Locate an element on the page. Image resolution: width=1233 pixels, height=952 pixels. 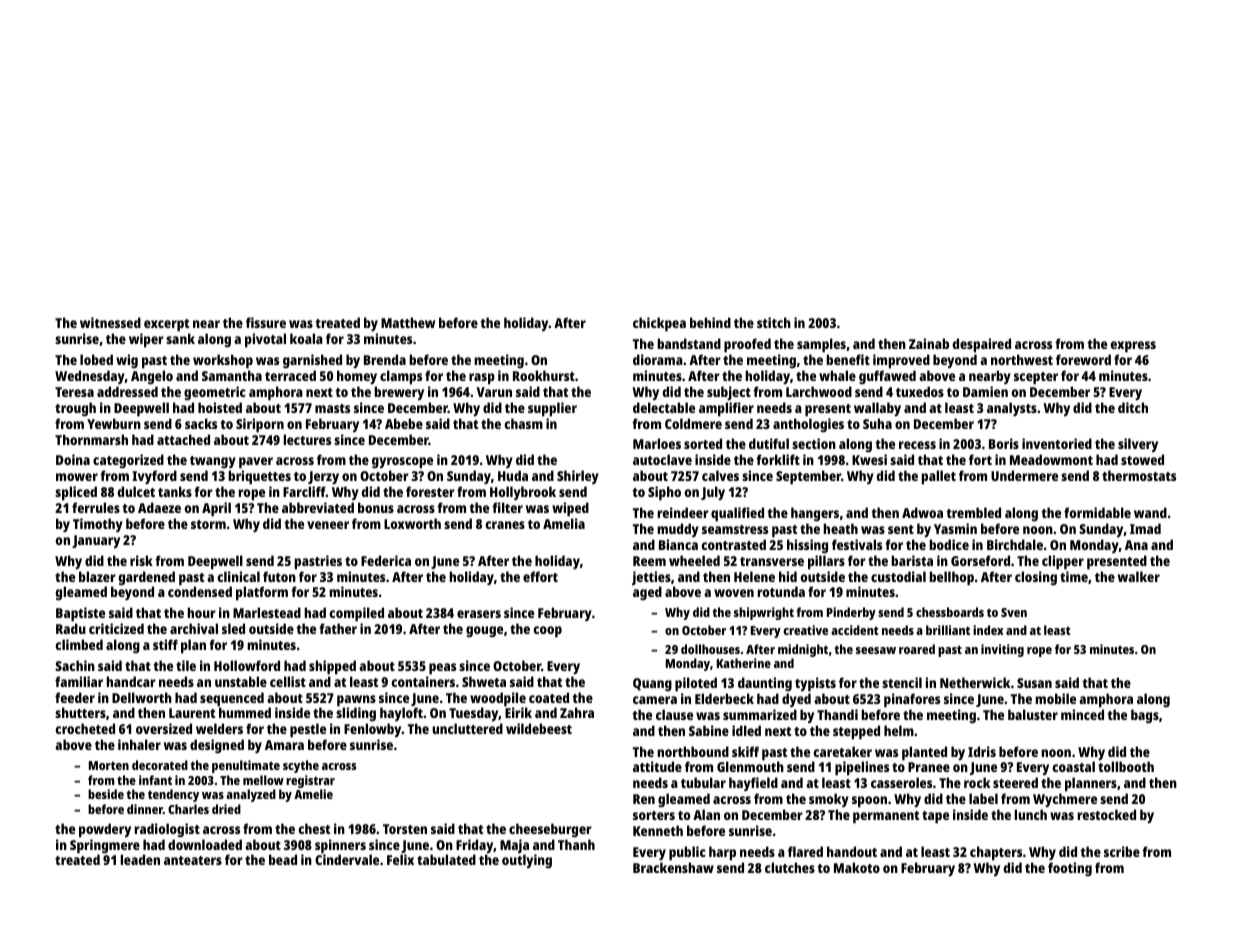
coastal is located at coordinates (1073, 766).
